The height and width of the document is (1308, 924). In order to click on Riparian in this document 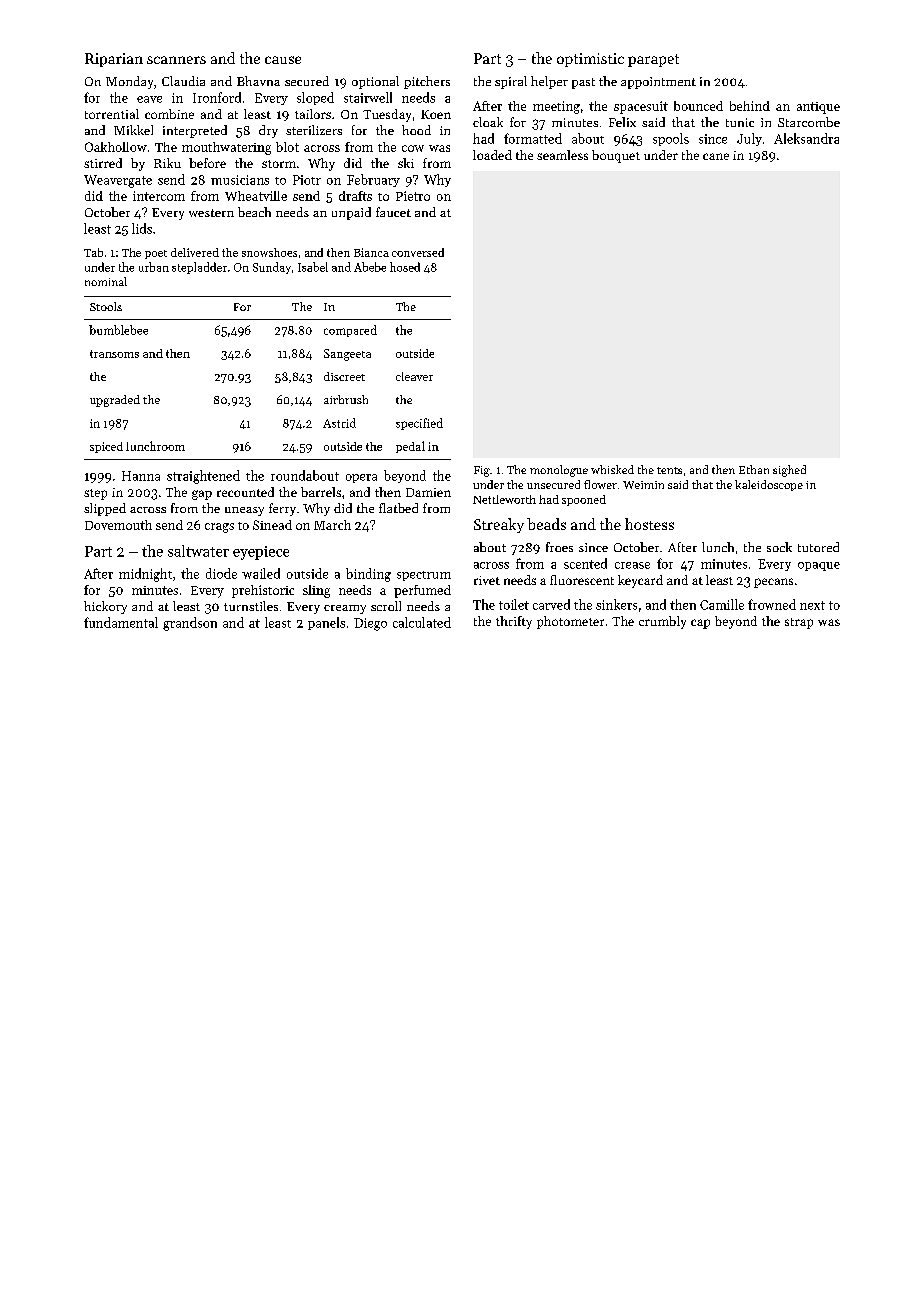, I will do `click(114, 60)`.
